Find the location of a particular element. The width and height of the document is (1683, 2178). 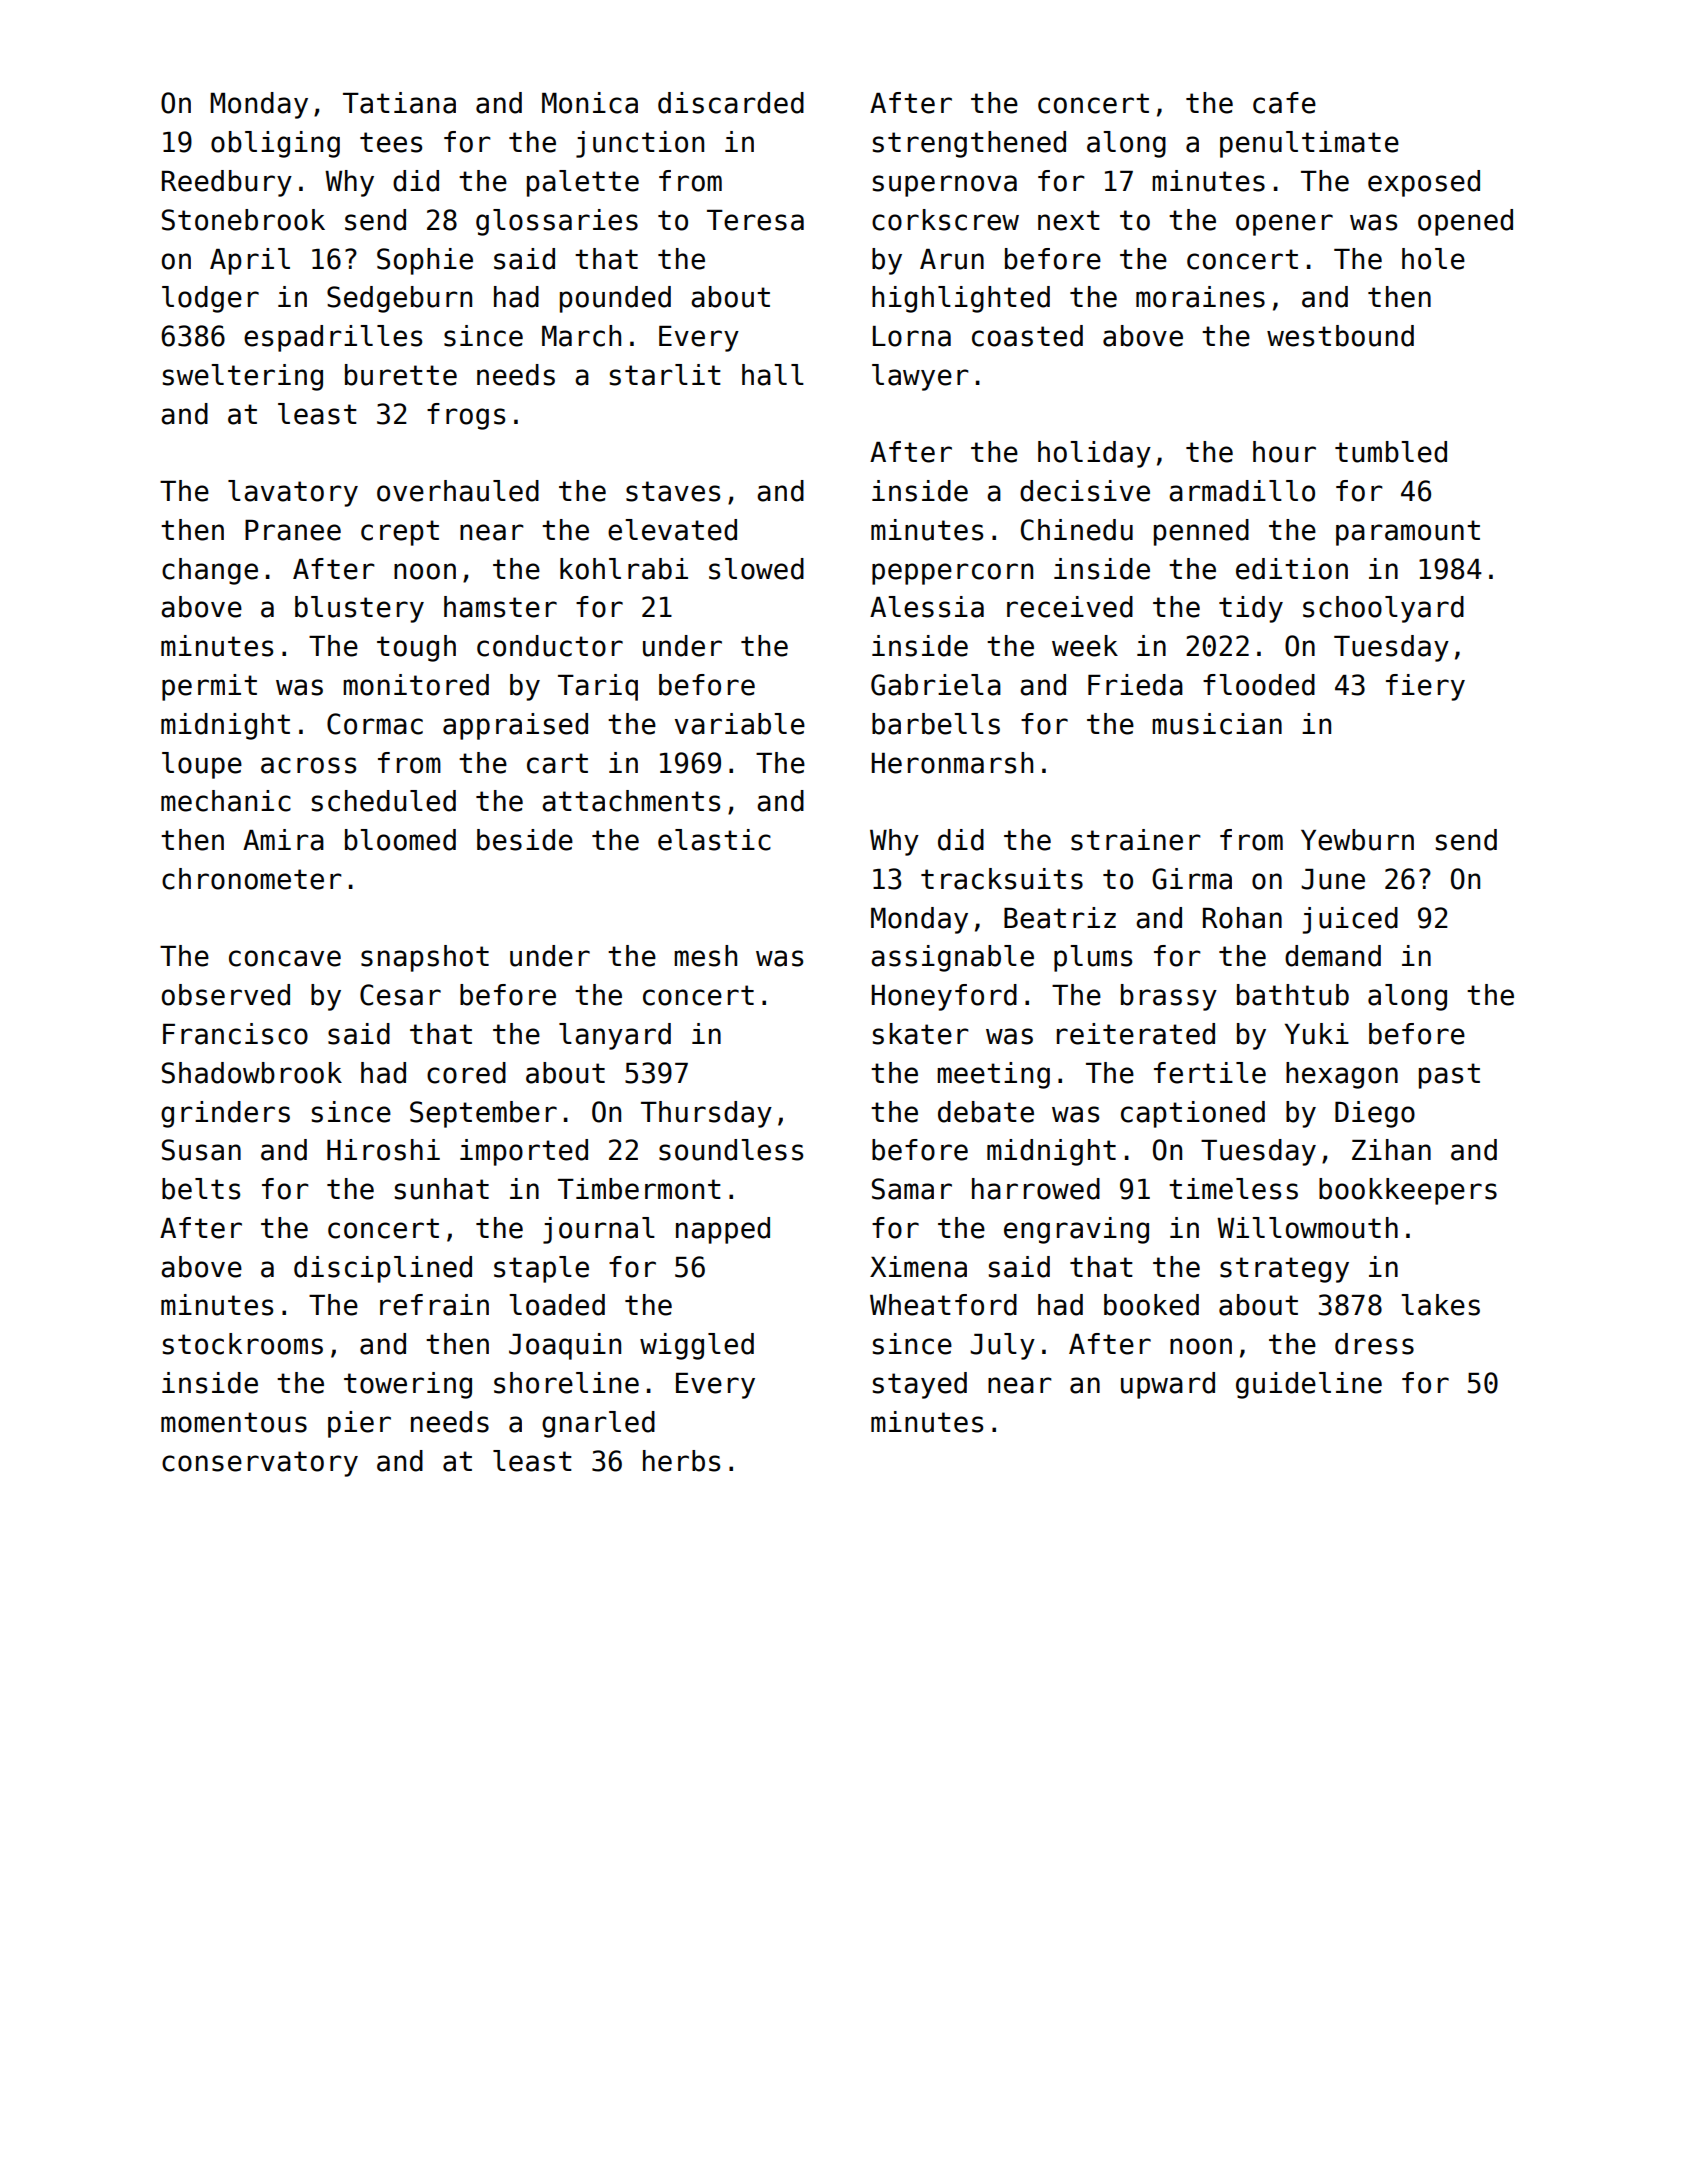

lodger is located at coordinates (210, 299).
